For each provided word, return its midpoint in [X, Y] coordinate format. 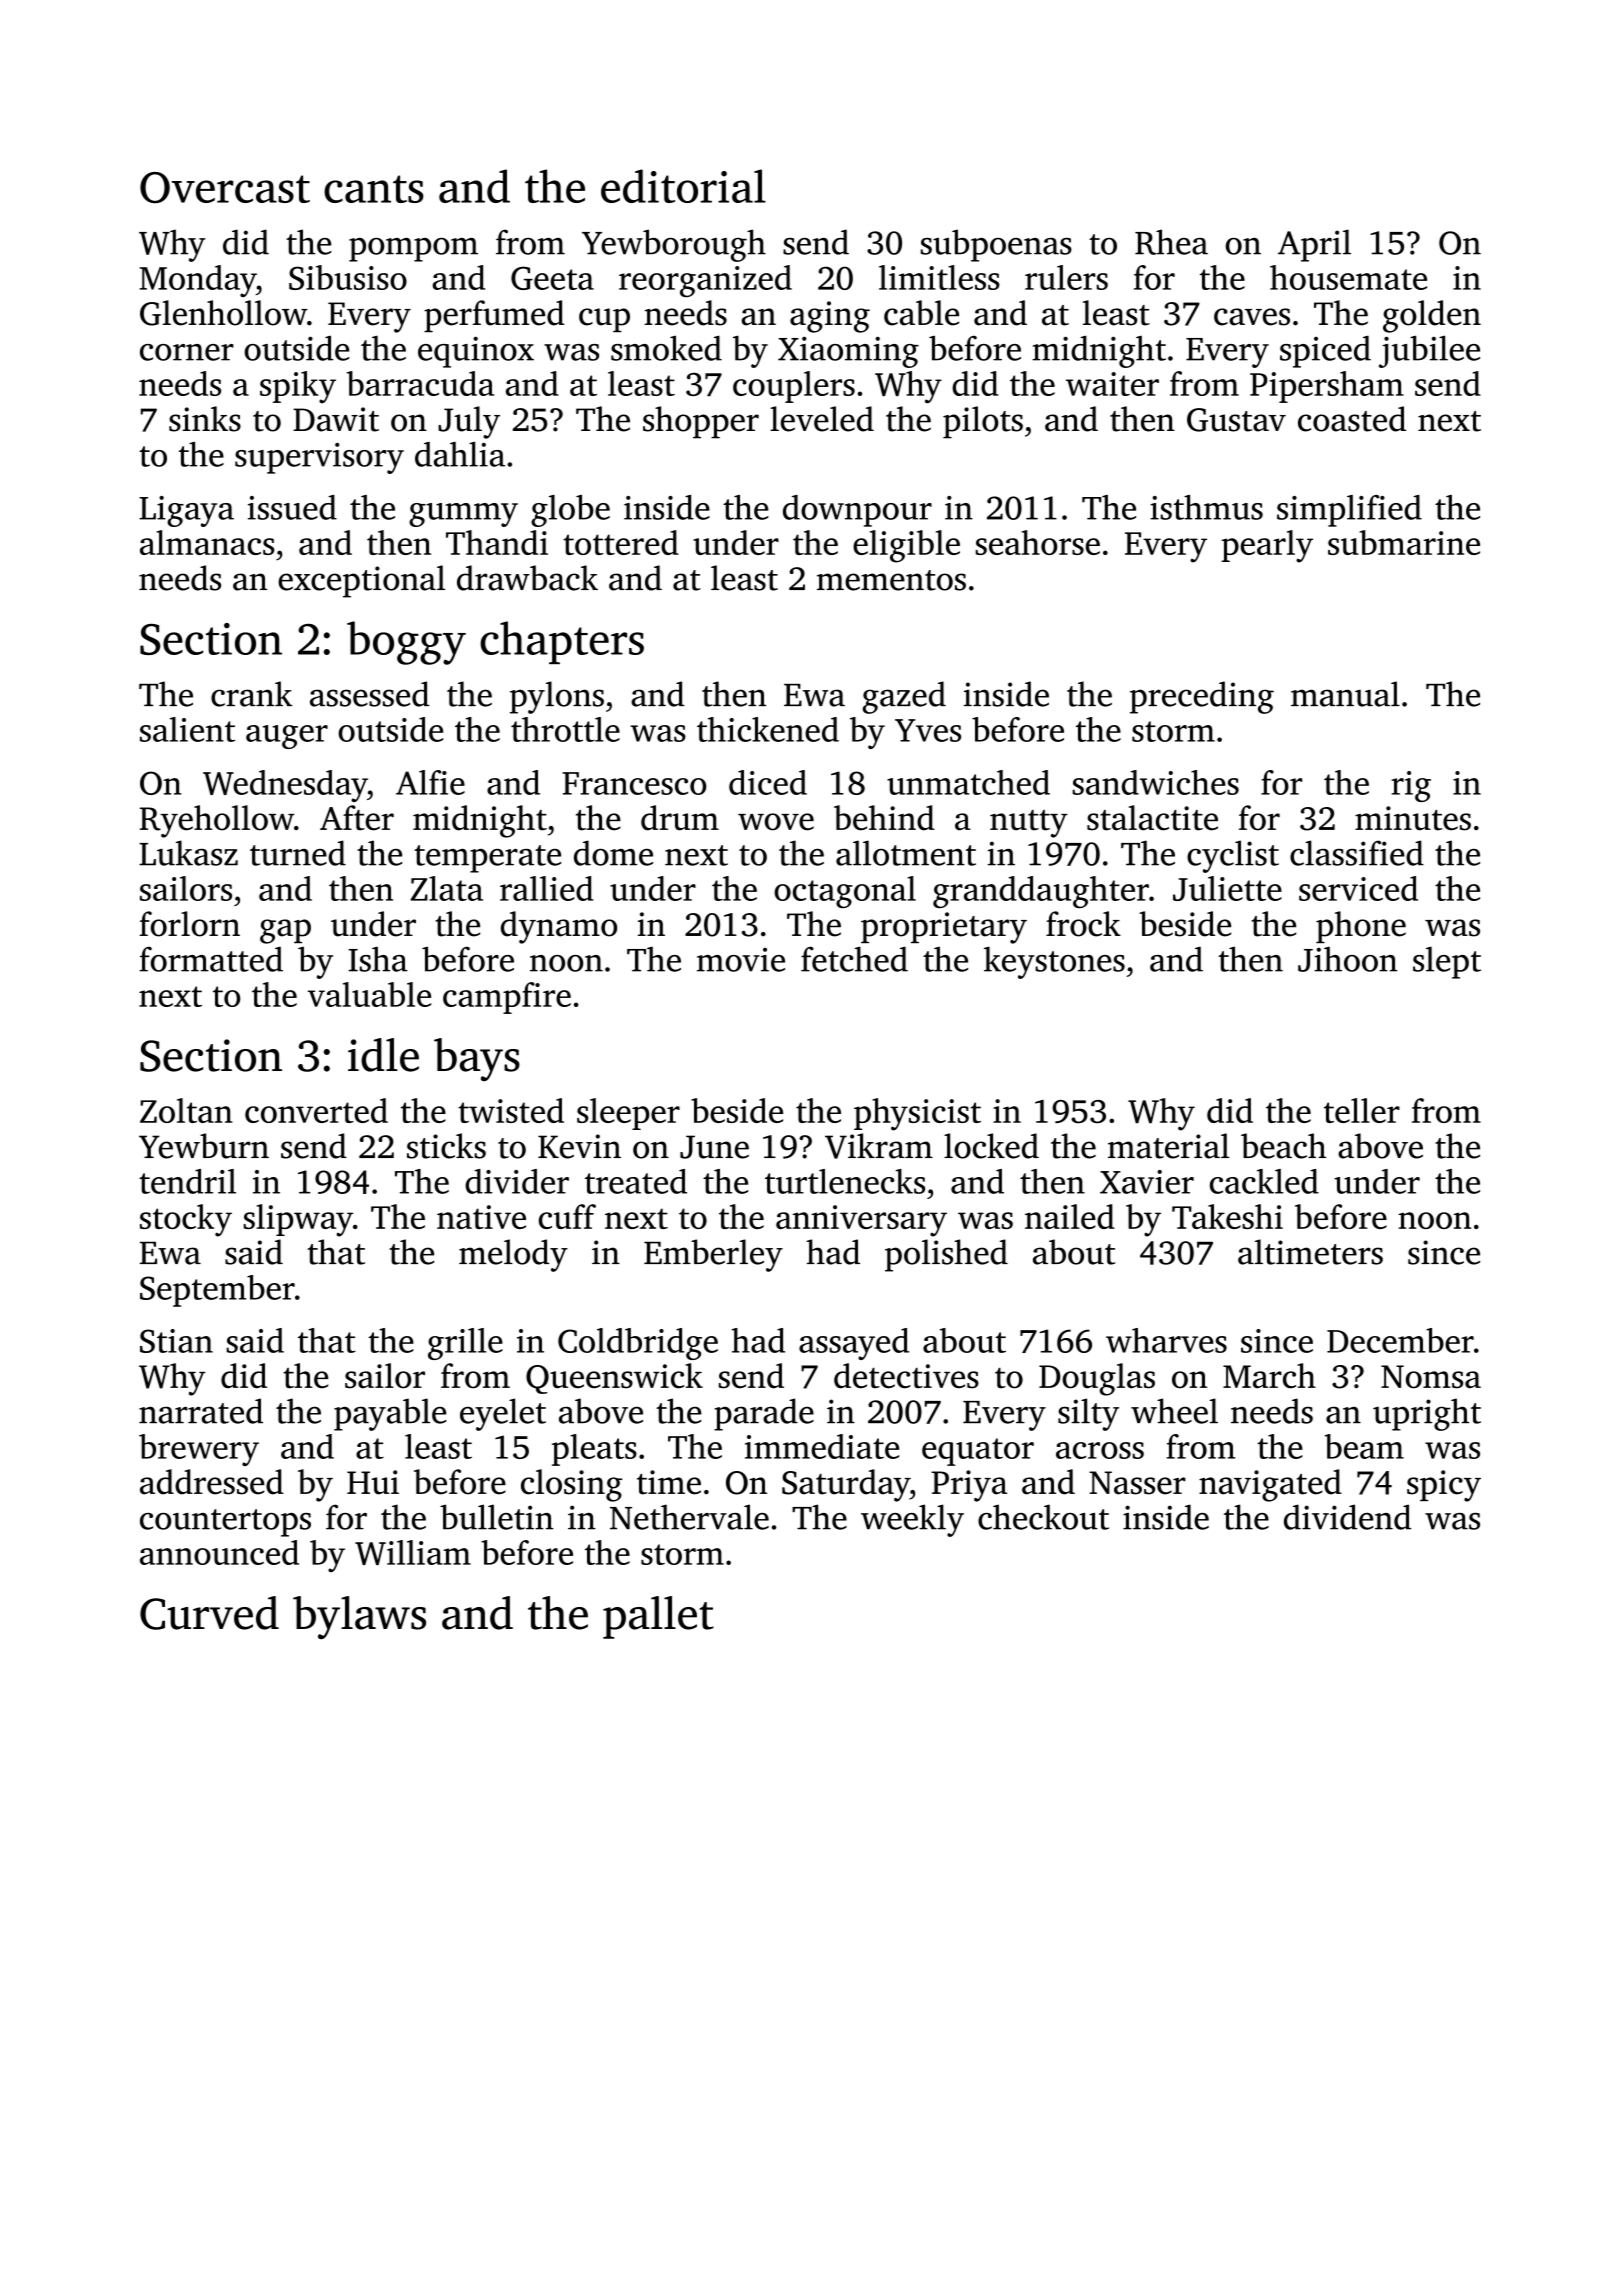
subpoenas [996, 245]
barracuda [420, 383]
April [1314, 245]
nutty [1029, 824]
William [413, 1552]
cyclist [1233, 856]
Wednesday [285, 786]
